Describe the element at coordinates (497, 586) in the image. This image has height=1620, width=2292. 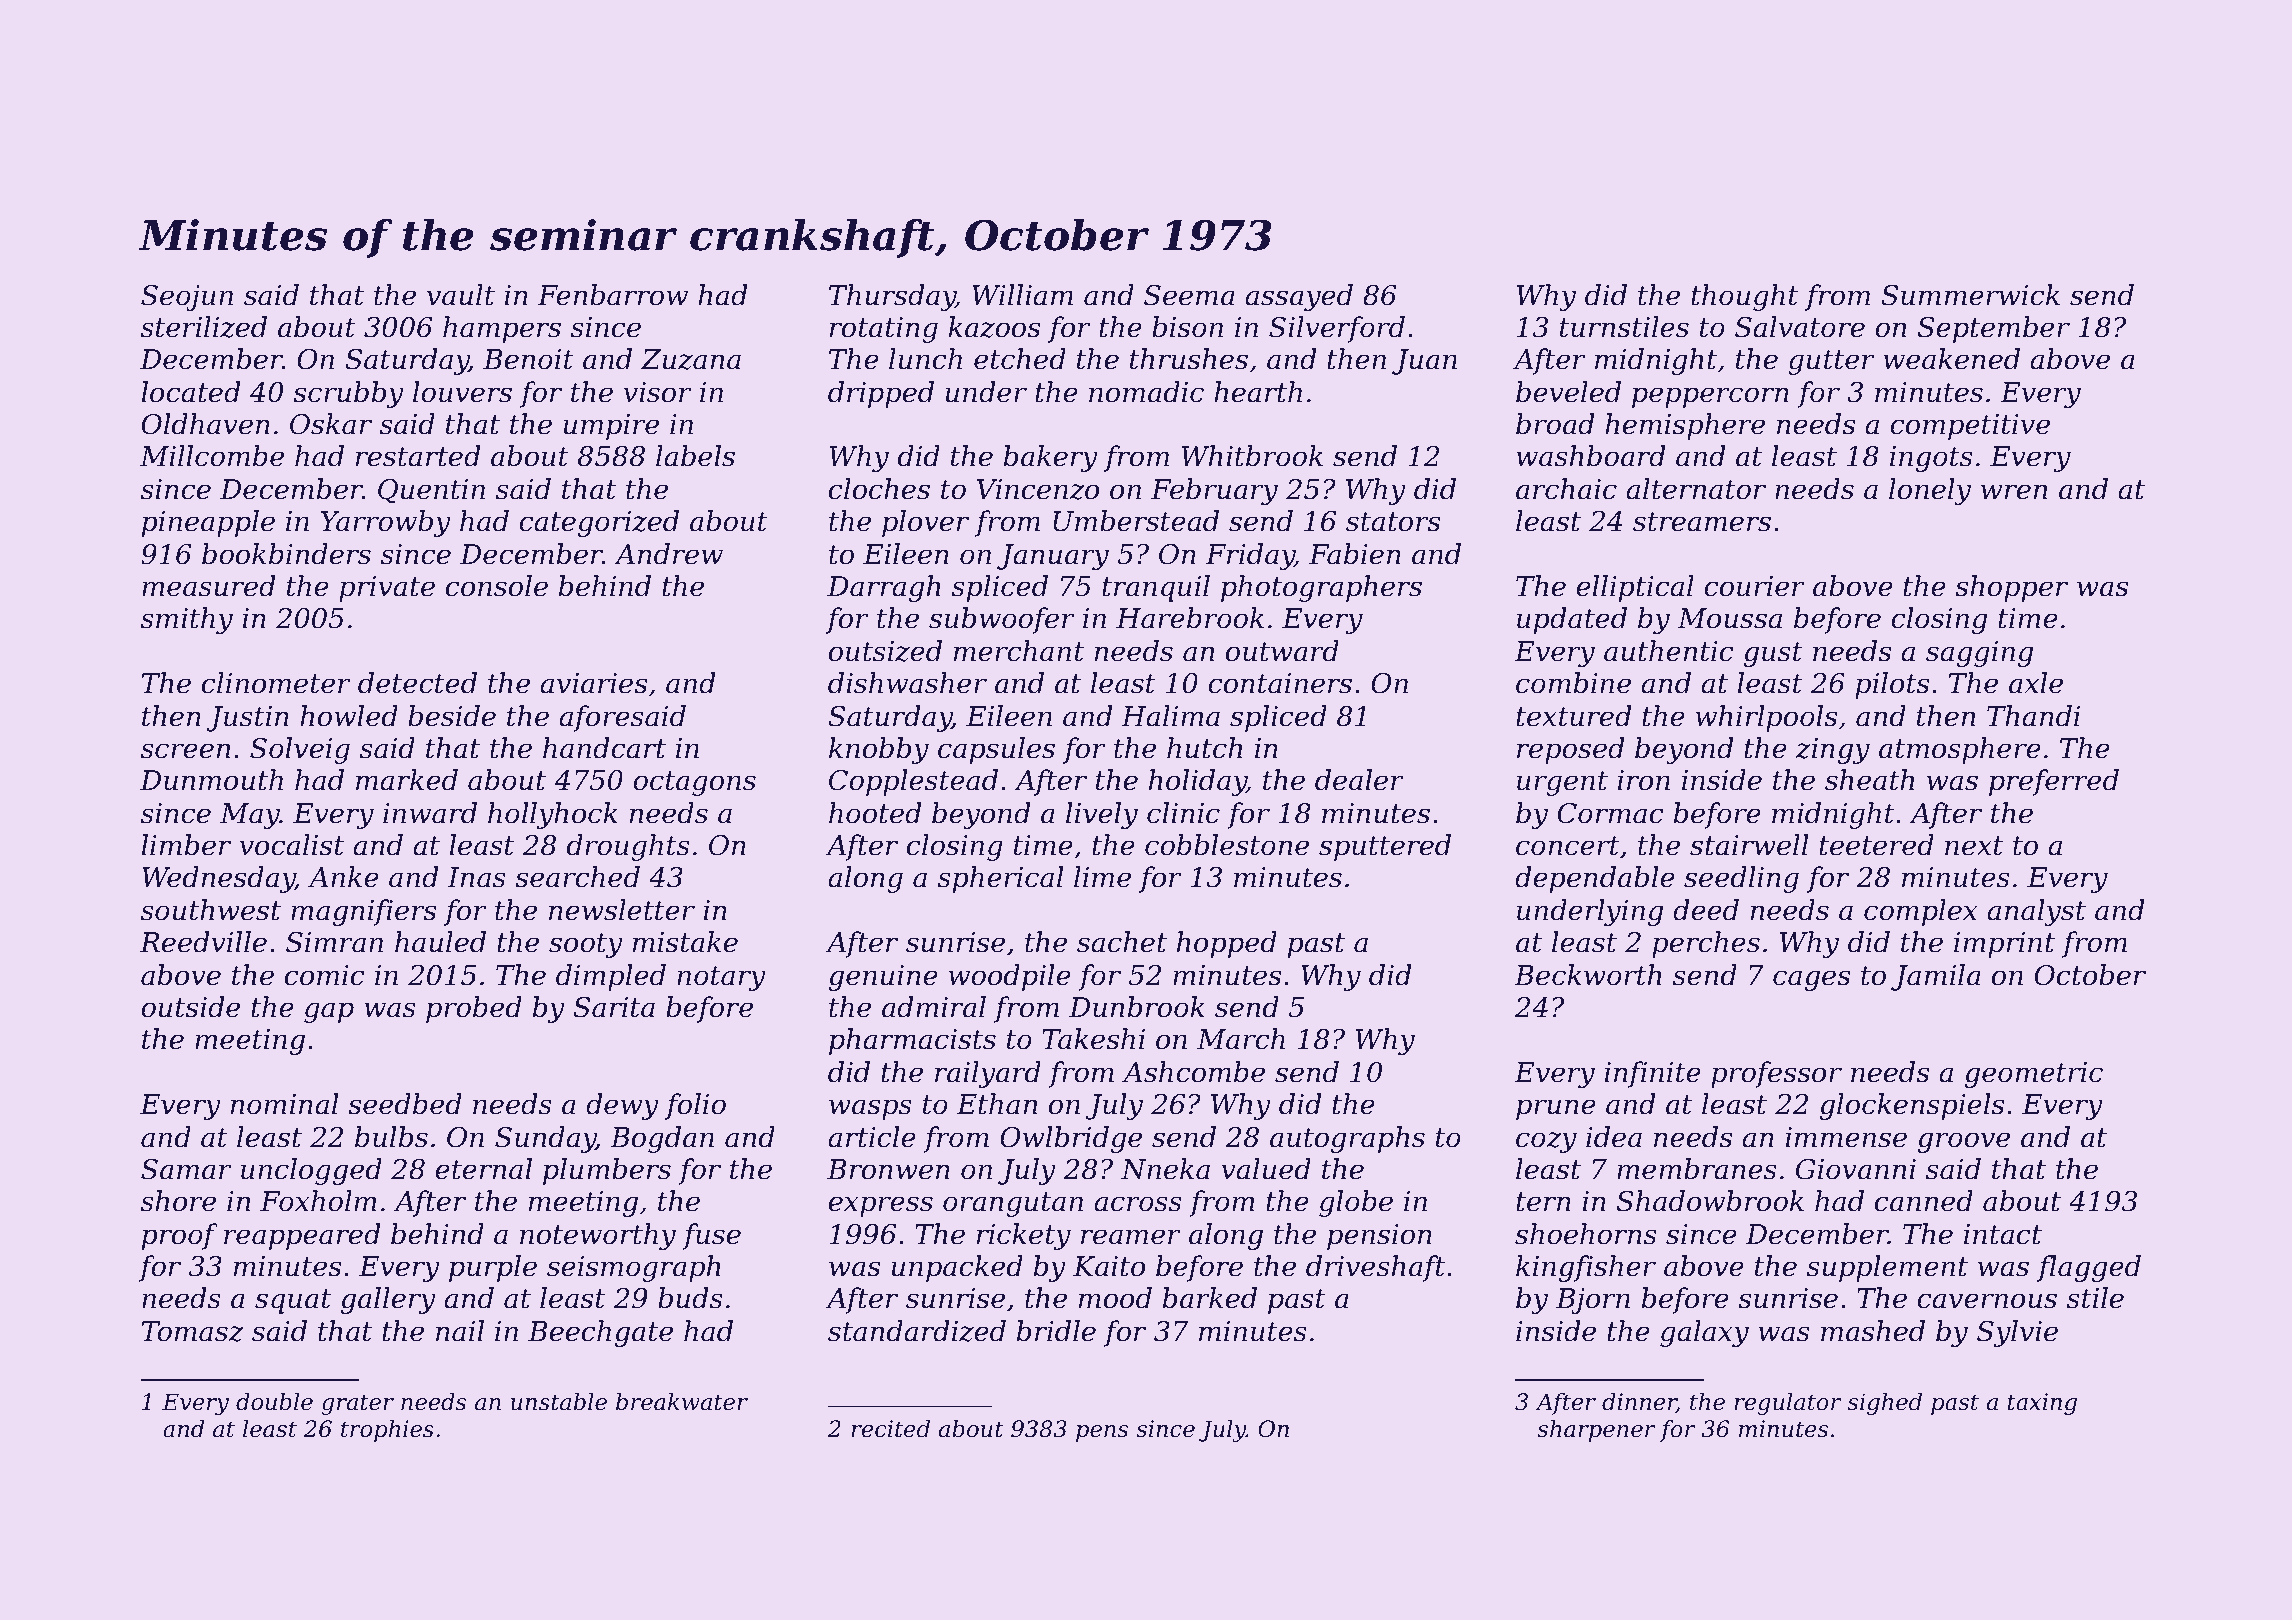
I see `console` at that location.
